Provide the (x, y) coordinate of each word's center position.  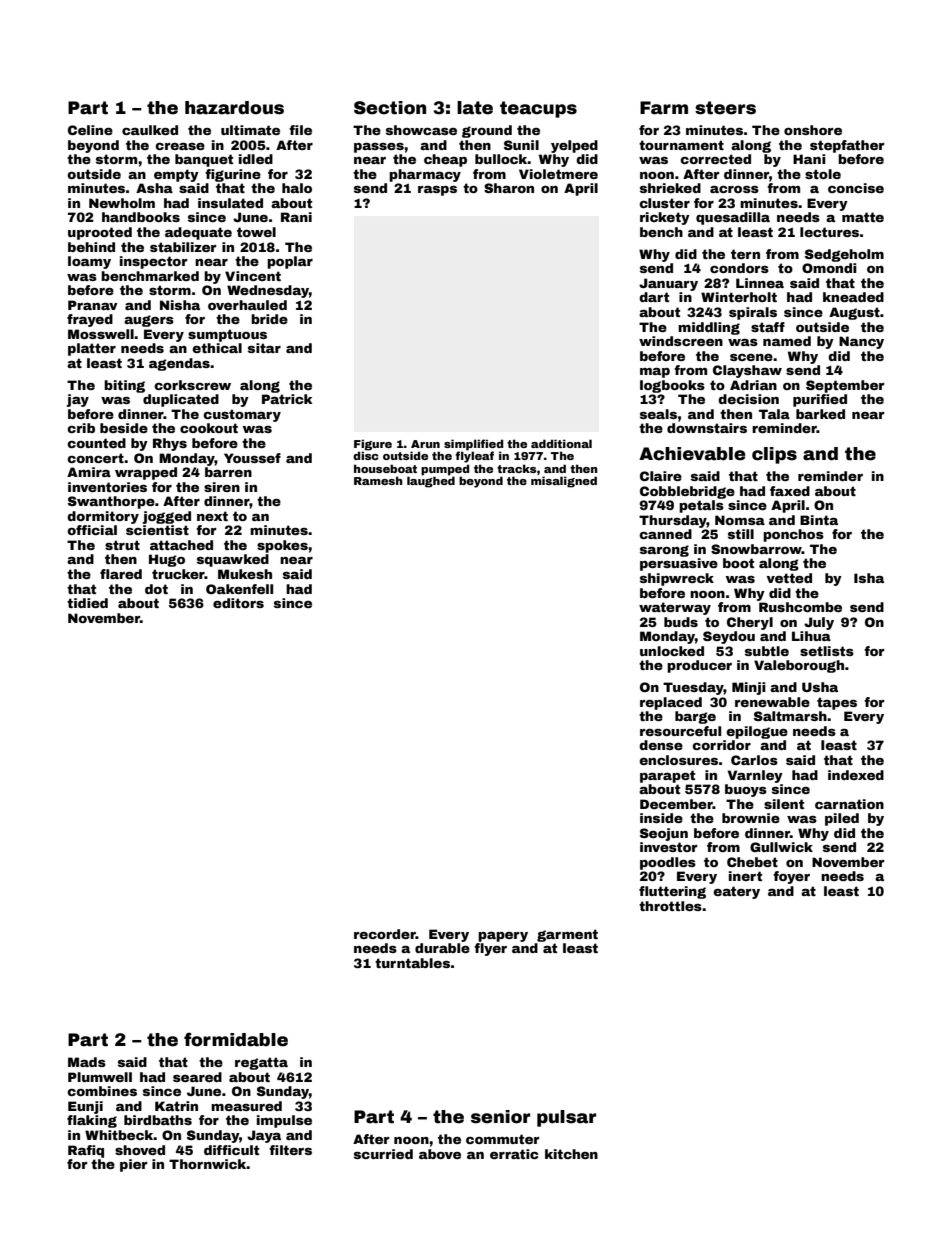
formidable (236, 1039)
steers (725, 108)
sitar (264, 348)
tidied (87, 603)
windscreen (681, 341)
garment (567, 935)
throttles (670, 906)
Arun (425, 444)
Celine (90, 130)
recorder (385, 934)
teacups (538, 109)
